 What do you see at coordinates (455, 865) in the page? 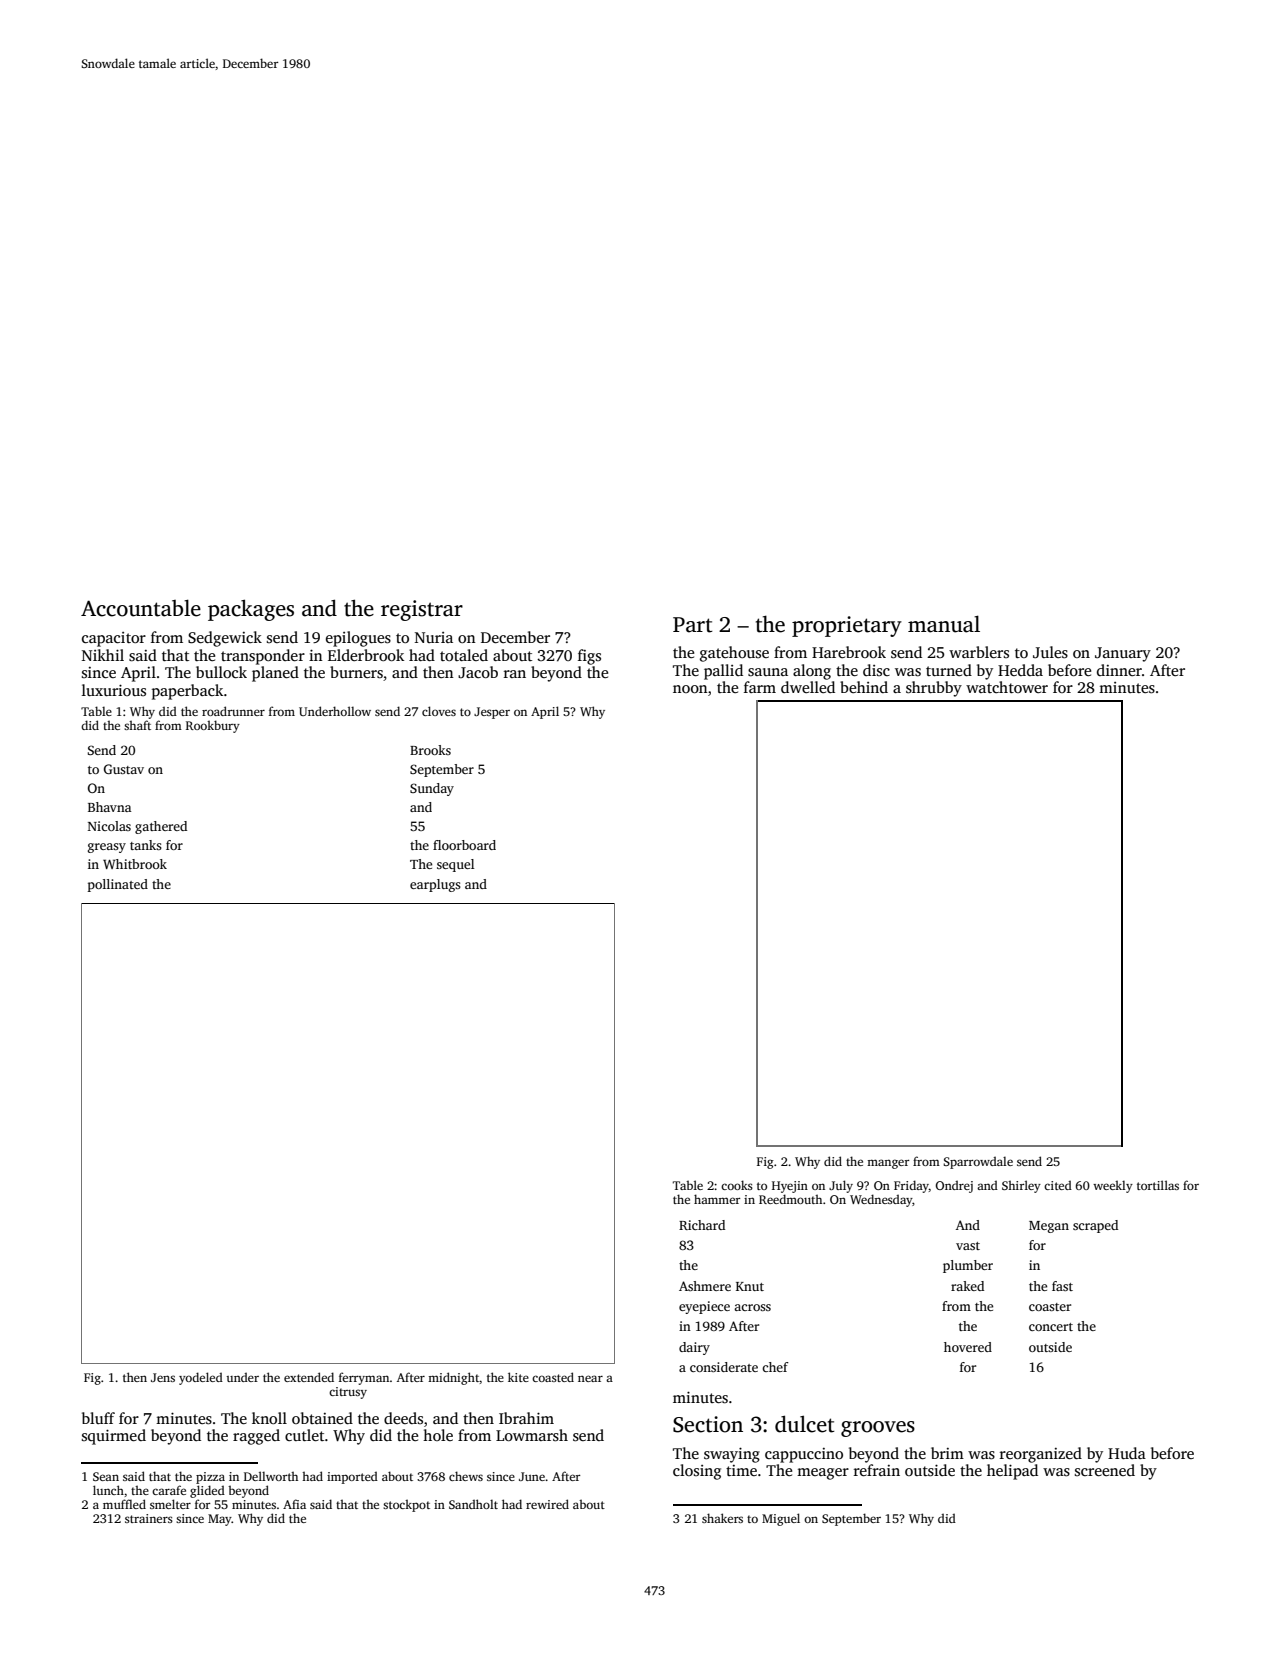
I see `sequel` at bounding box center [455, 865].
